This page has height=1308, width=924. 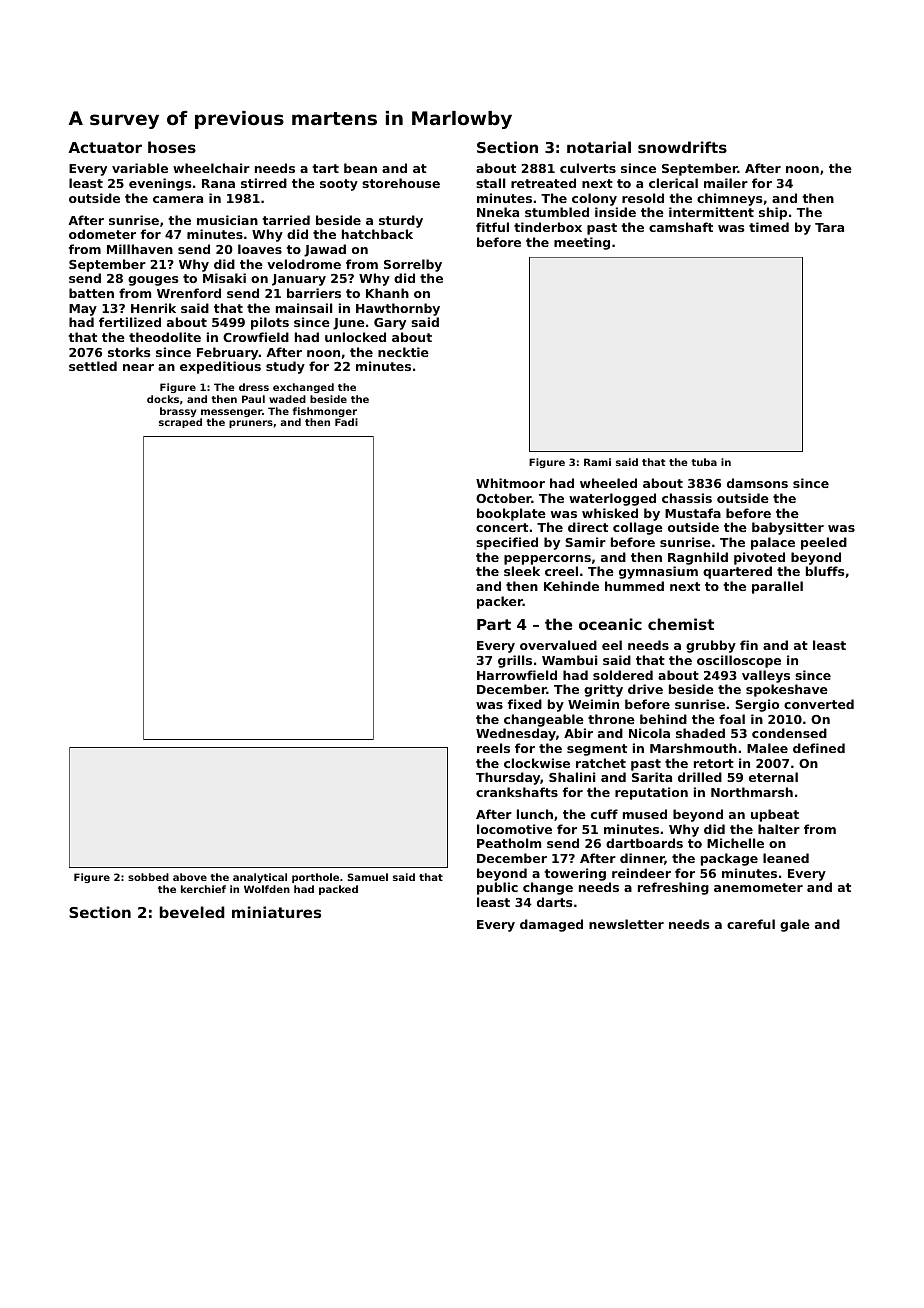 I want to click on timed, so click(x=769, y=227).
